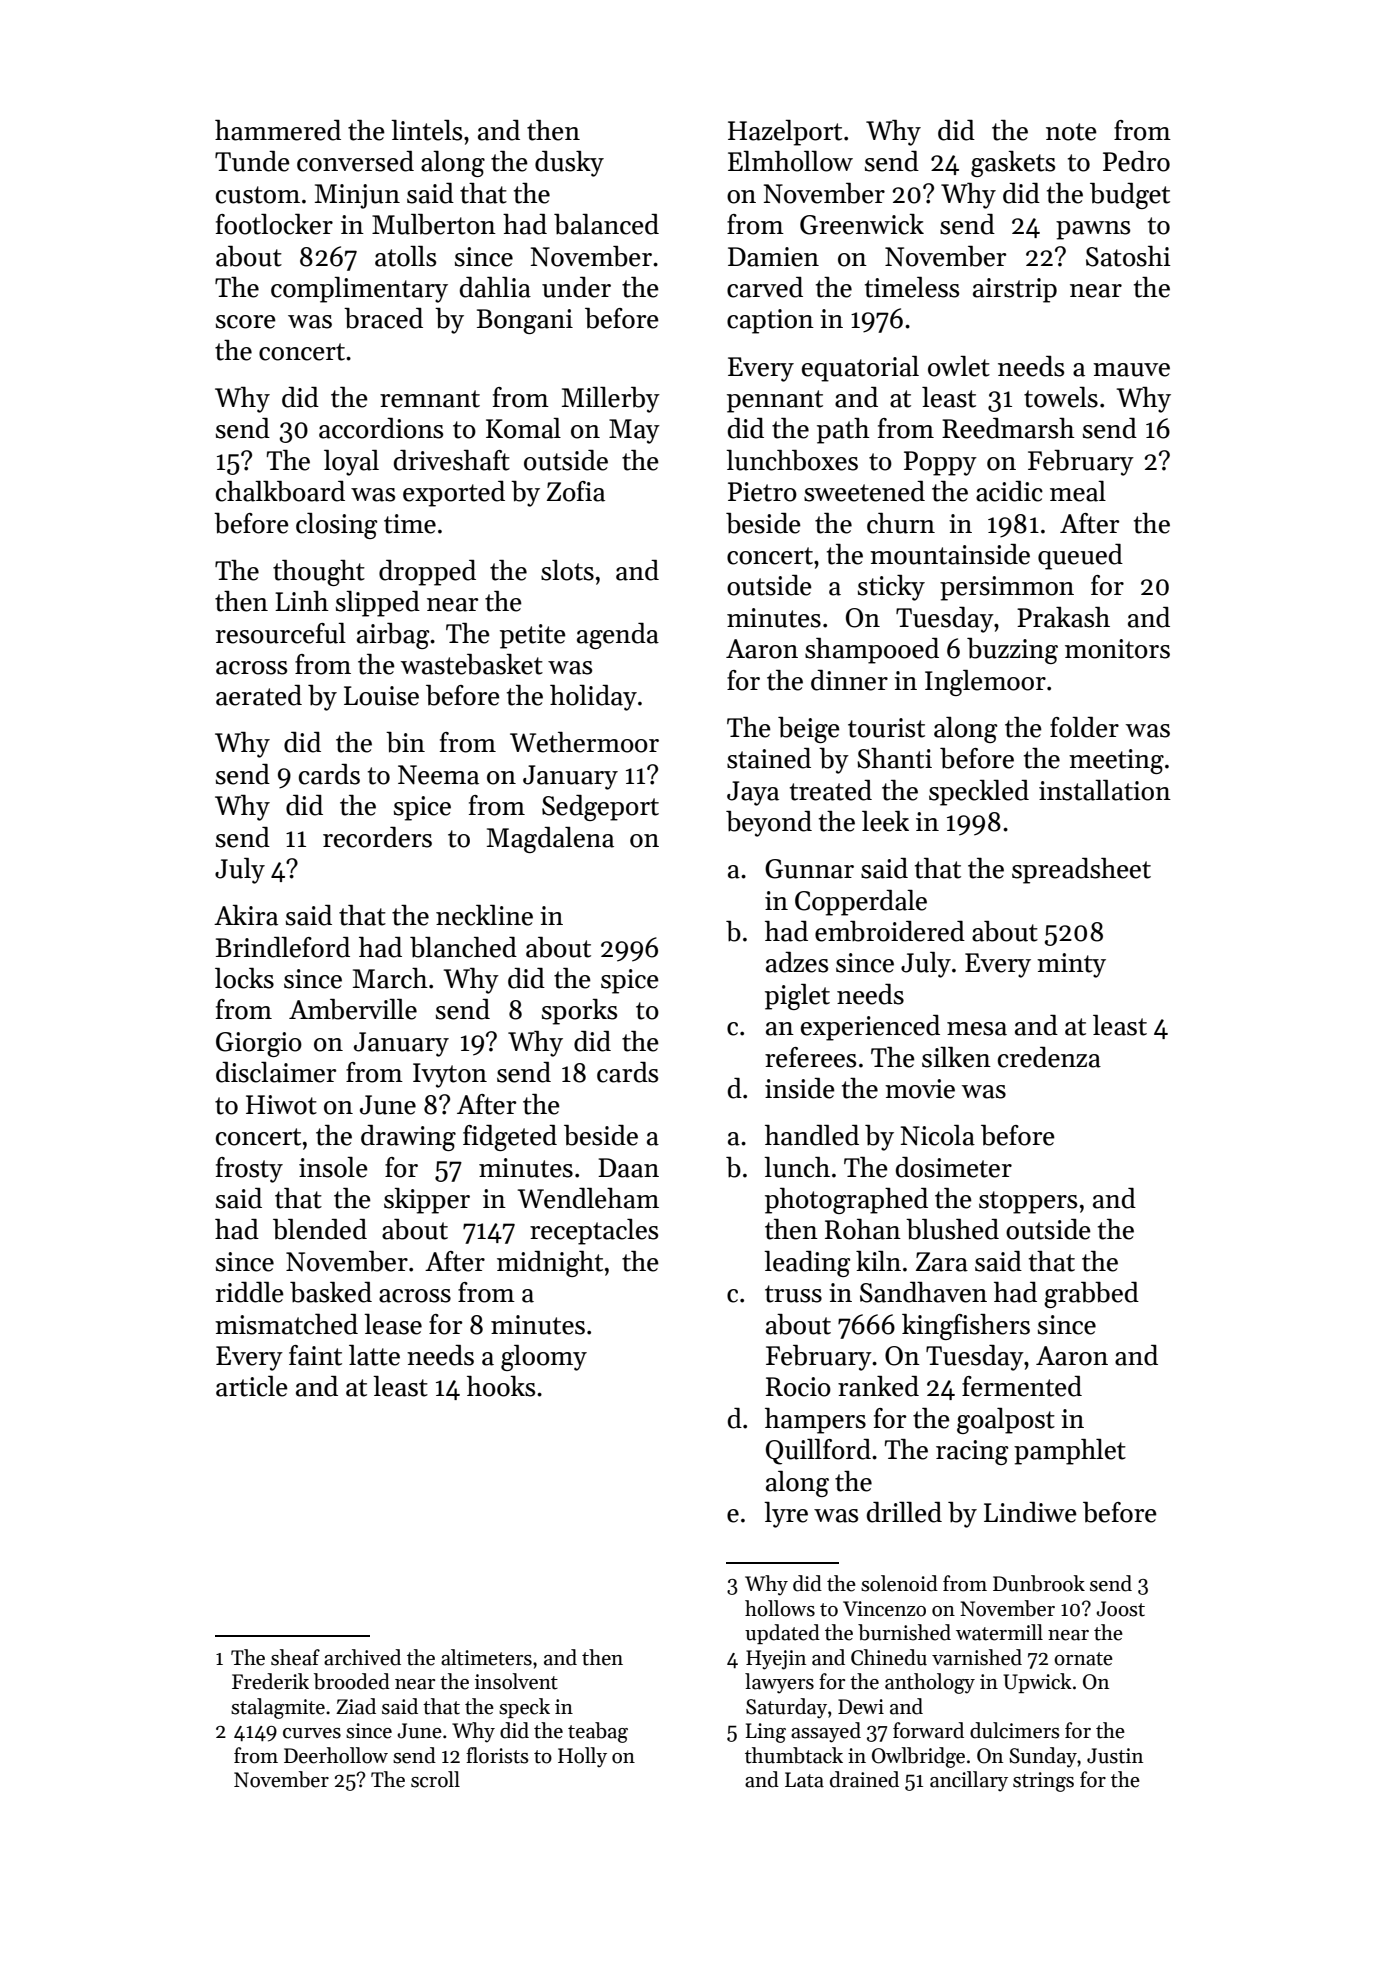 The width and height of the screenshot is (1386, 1969). I want to click on Satoshi, so click(1128, 256).
